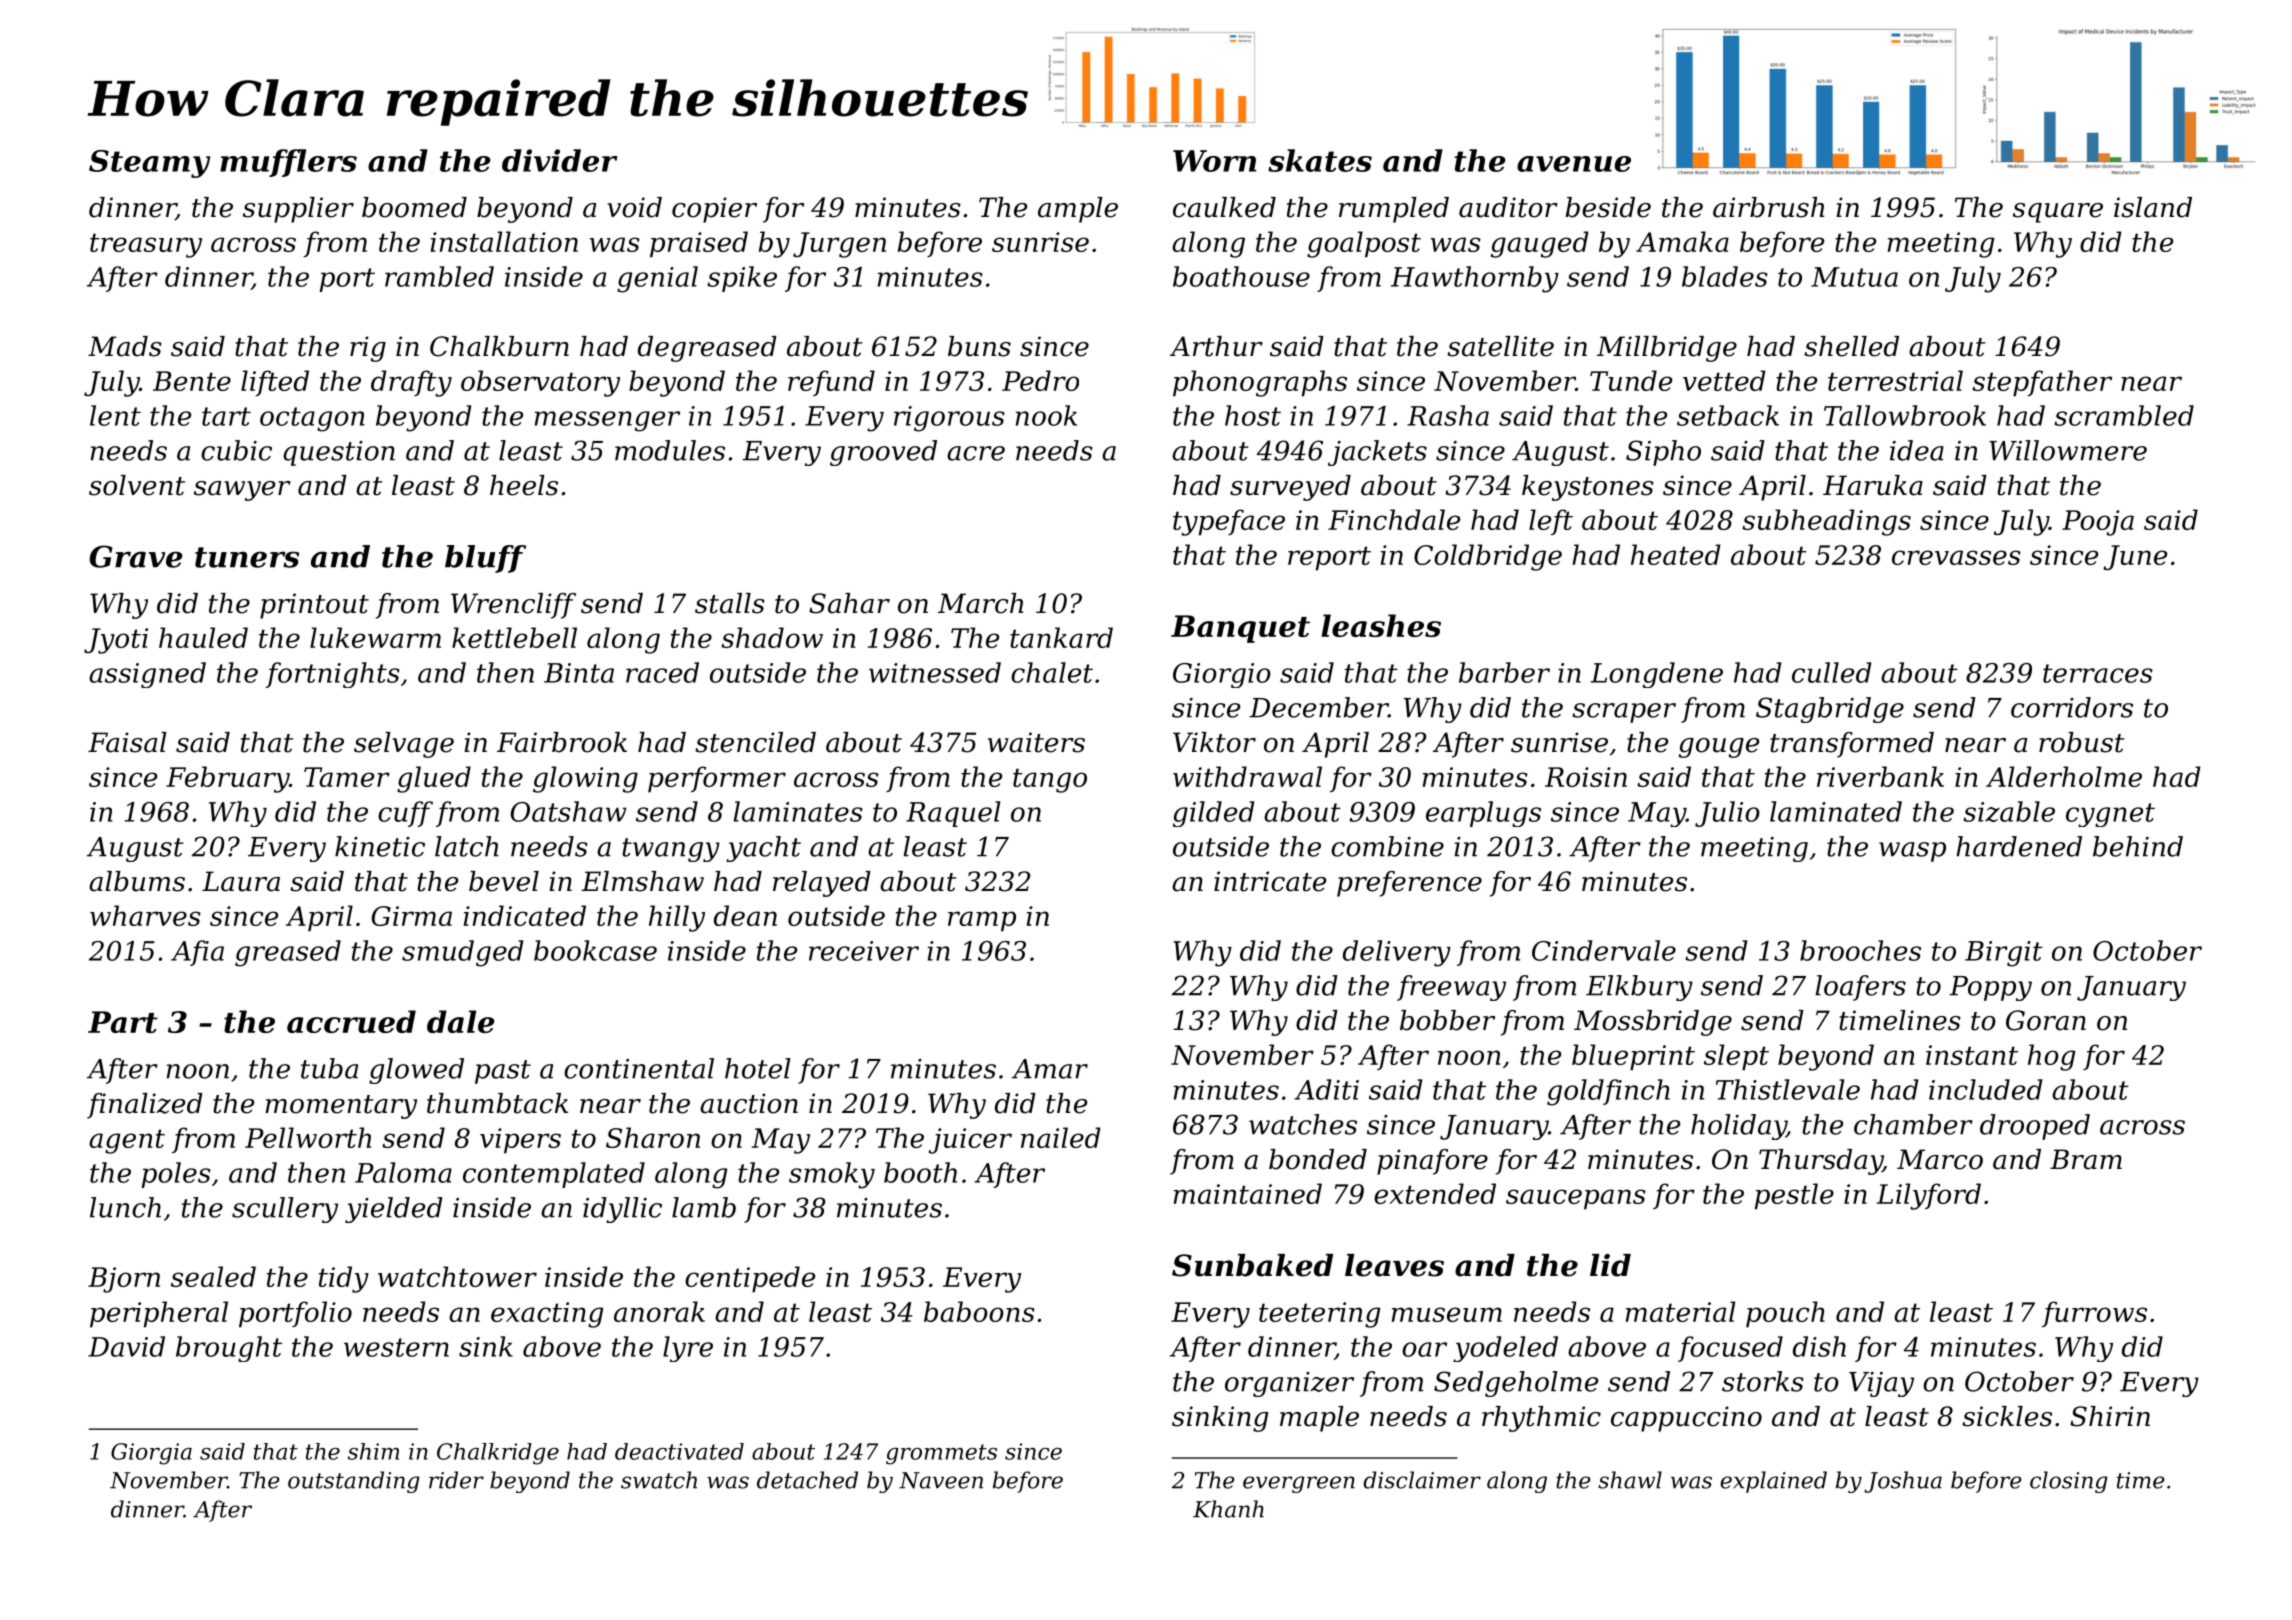 The height and width of the image is (1620, 2292). What do you see at coordinates (1586, 777) in the image?
I see `Roisin` at bounding box center [1586, 777].
